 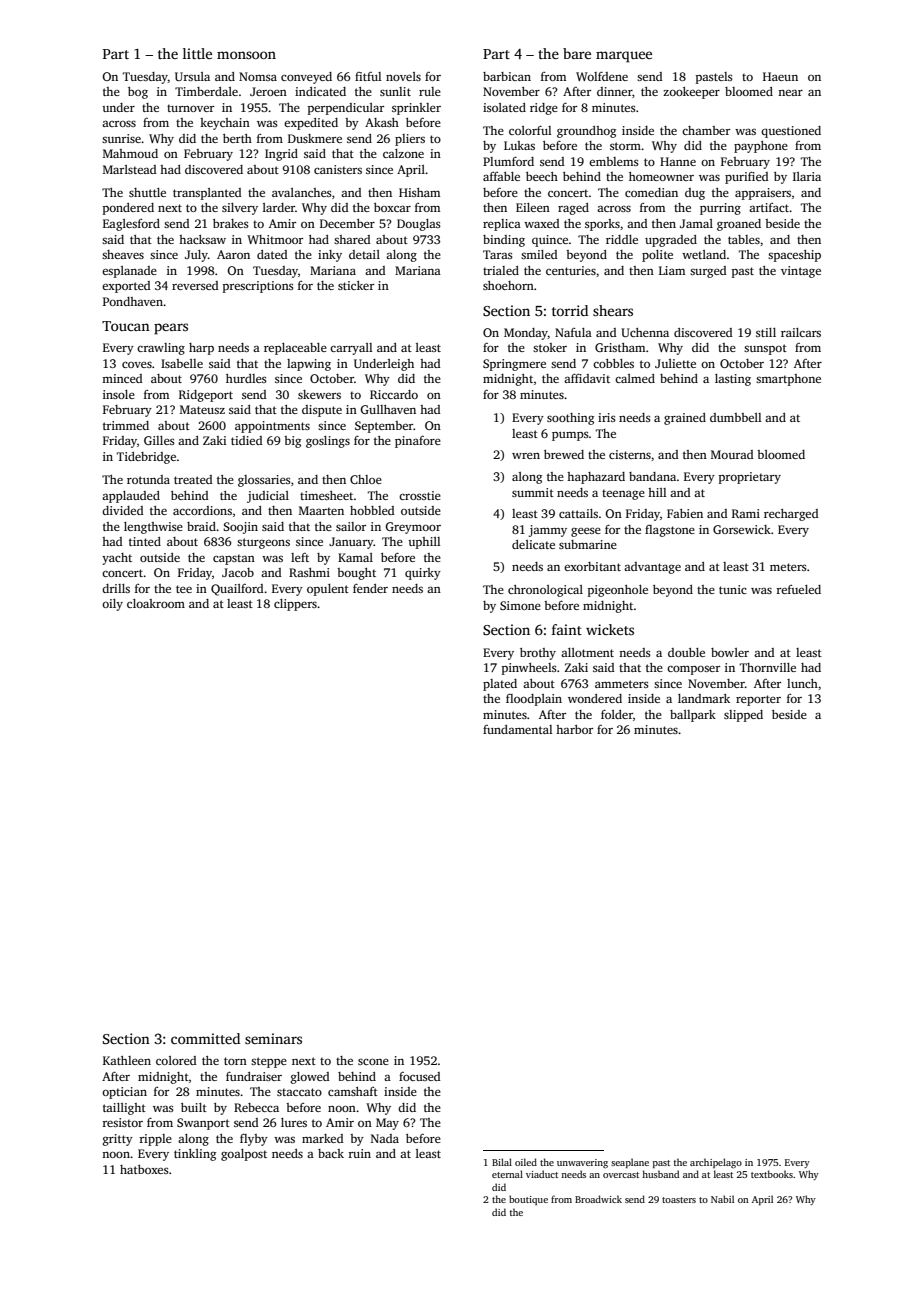 What do you see at coordinates (246, 55) in the screenshot?
I see `monsoon` at bounding box center [246, 55].
